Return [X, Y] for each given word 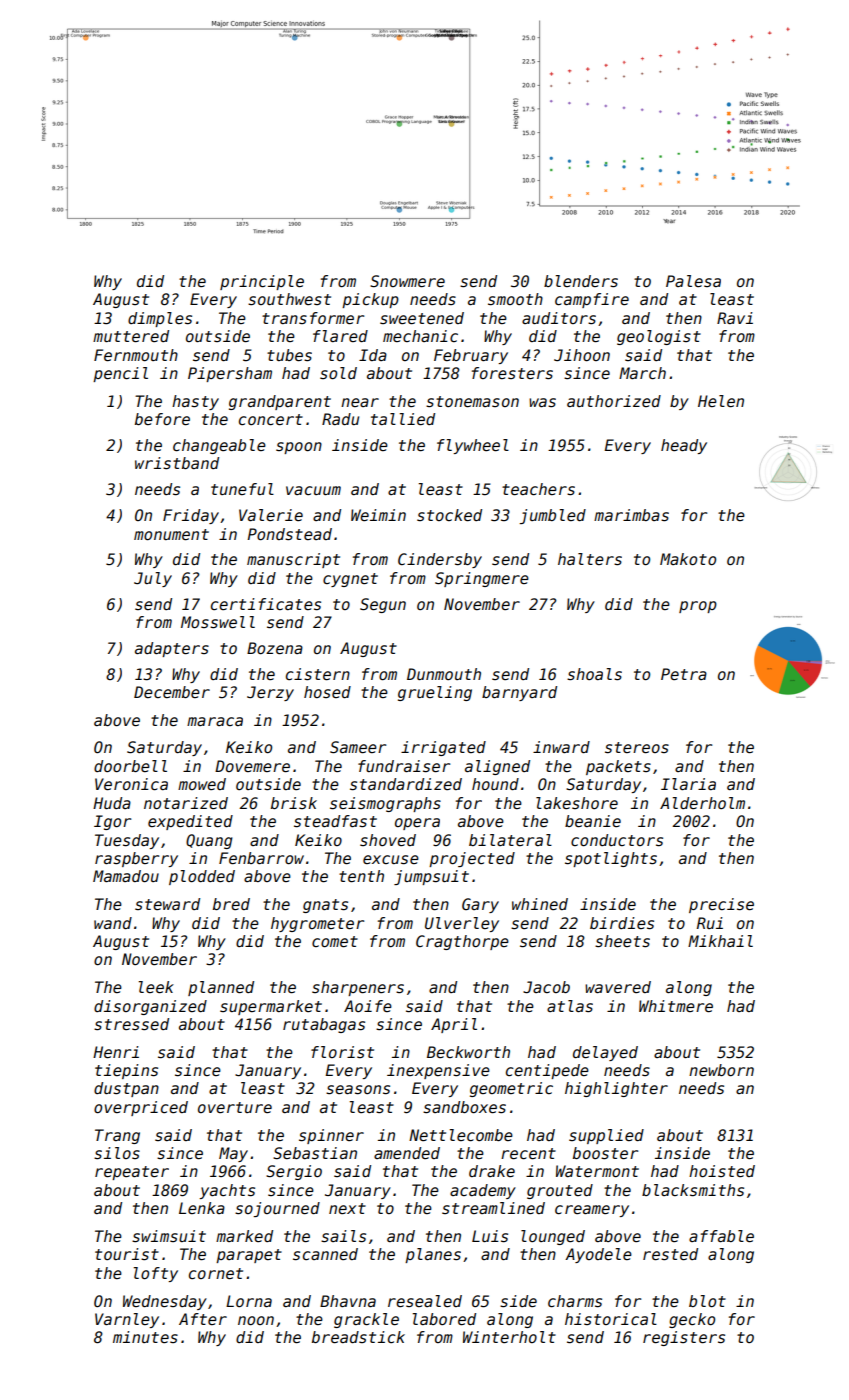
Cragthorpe [462, 942]
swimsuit [169, 1236]
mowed [202, 784]
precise [721, 905]
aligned [497, 767]
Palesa [693, 281]
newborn [721, 1070]
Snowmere [407, 281]
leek [156, 987]
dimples [160, 319]
